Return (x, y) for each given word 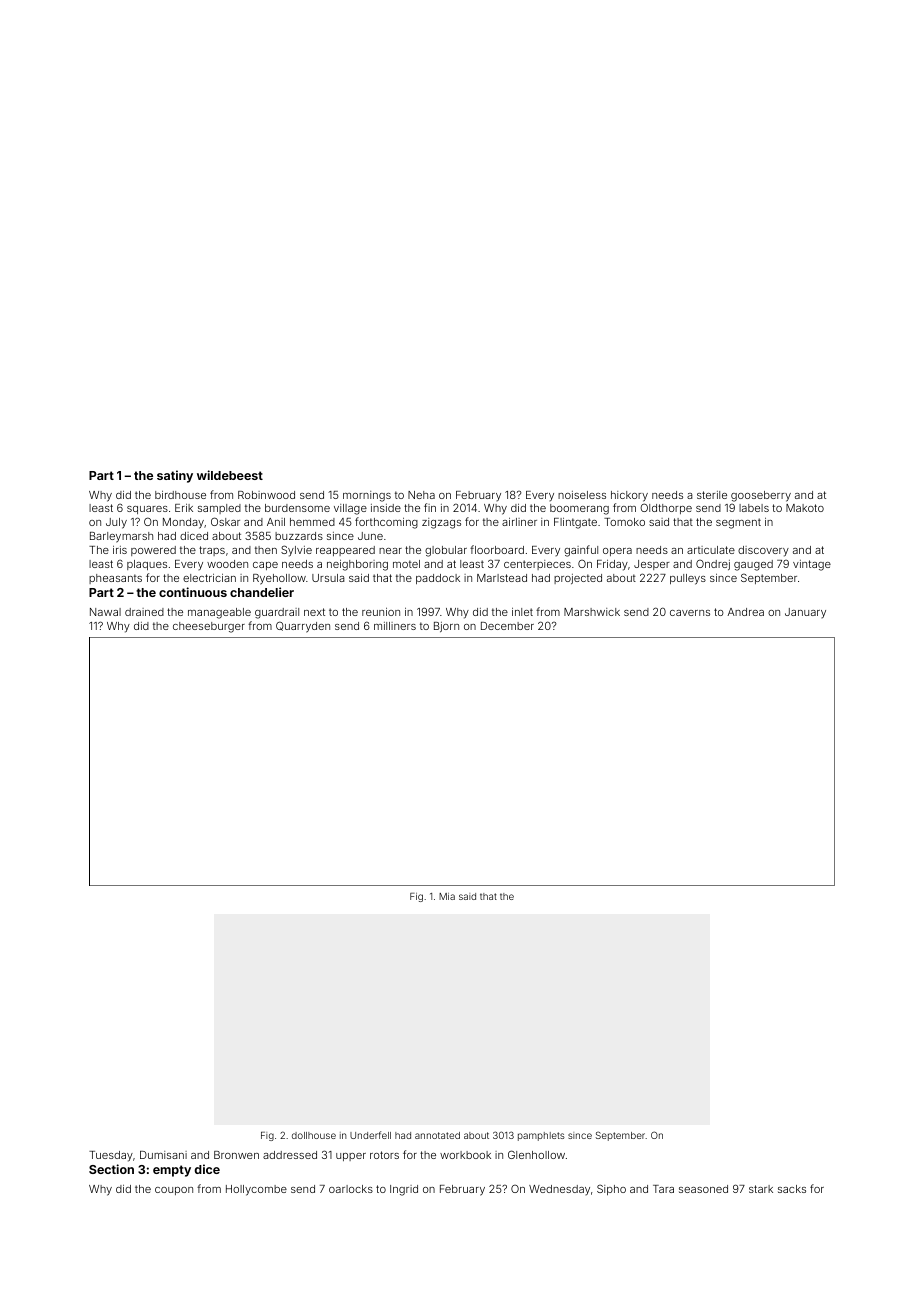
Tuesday (111, 1156)
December (507, 626)
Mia (447, 896)
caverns (690, 613)
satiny (175, 476)
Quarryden (303, 627)
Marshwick (592, 612)
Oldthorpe (666, 508)
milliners (395, 626)
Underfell (370, 1135)
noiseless (582, 495)
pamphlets (541, 1136)
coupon (174, 1191)
